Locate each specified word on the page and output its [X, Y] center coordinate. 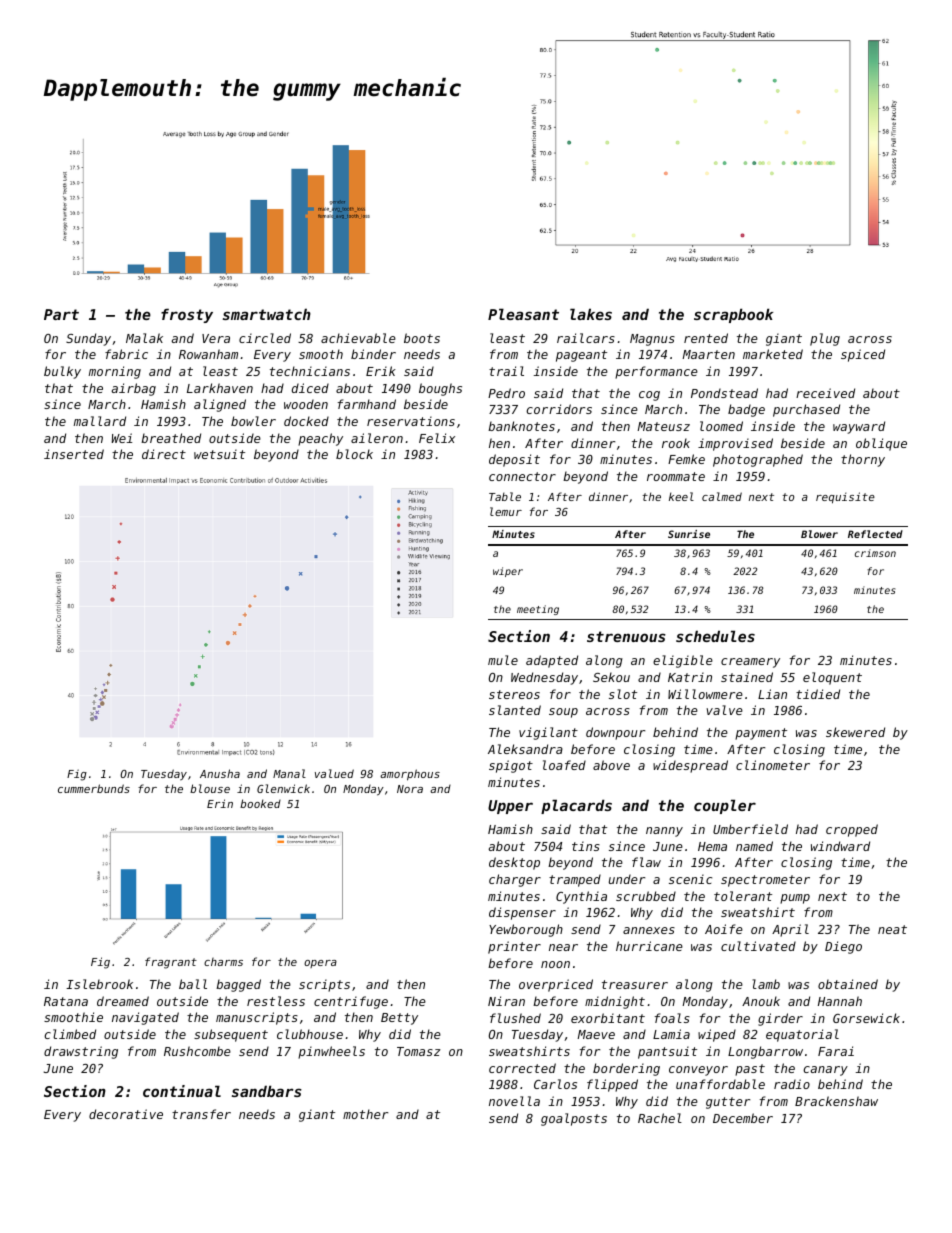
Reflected [875, 534]
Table [505, 496]
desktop [514, 863]
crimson [875, 553]
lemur [506, 511]
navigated [145, 1018]
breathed [171, 438]
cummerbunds [94, 788]
